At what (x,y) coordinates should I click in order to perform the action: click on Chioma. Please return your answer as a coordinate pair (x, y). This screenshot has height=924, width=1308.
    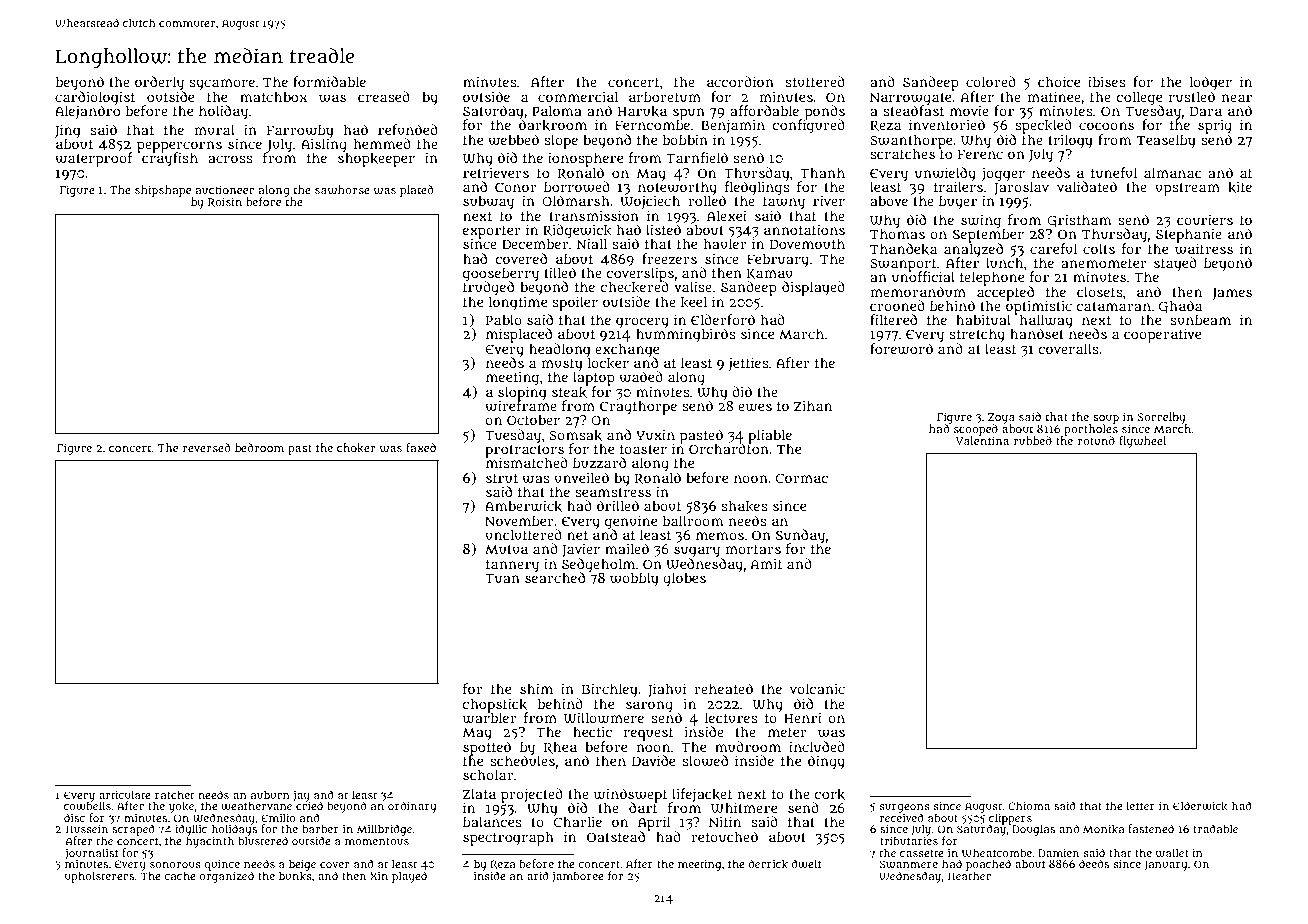
    Looking at the image, I should click on (1029, 805).
